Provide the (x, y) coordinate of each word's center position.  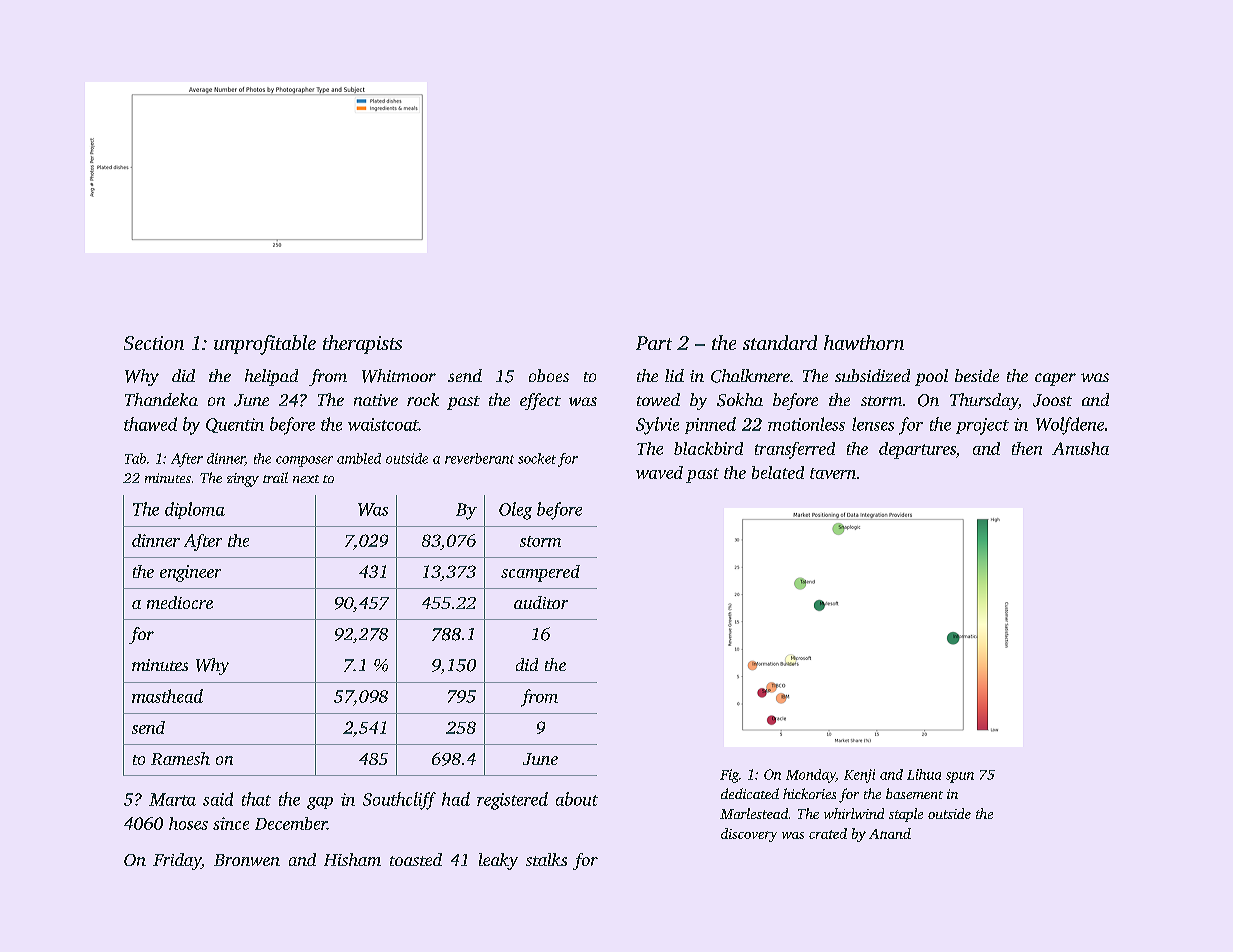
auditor (541, 602)
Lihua (924, 774)
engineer (190, 573)
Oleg (515, 511)
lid (674, 375)
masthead (167, 696)
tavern (833, 473)
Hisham (352, 859)
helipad (271, 377)
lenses (873, 424)
